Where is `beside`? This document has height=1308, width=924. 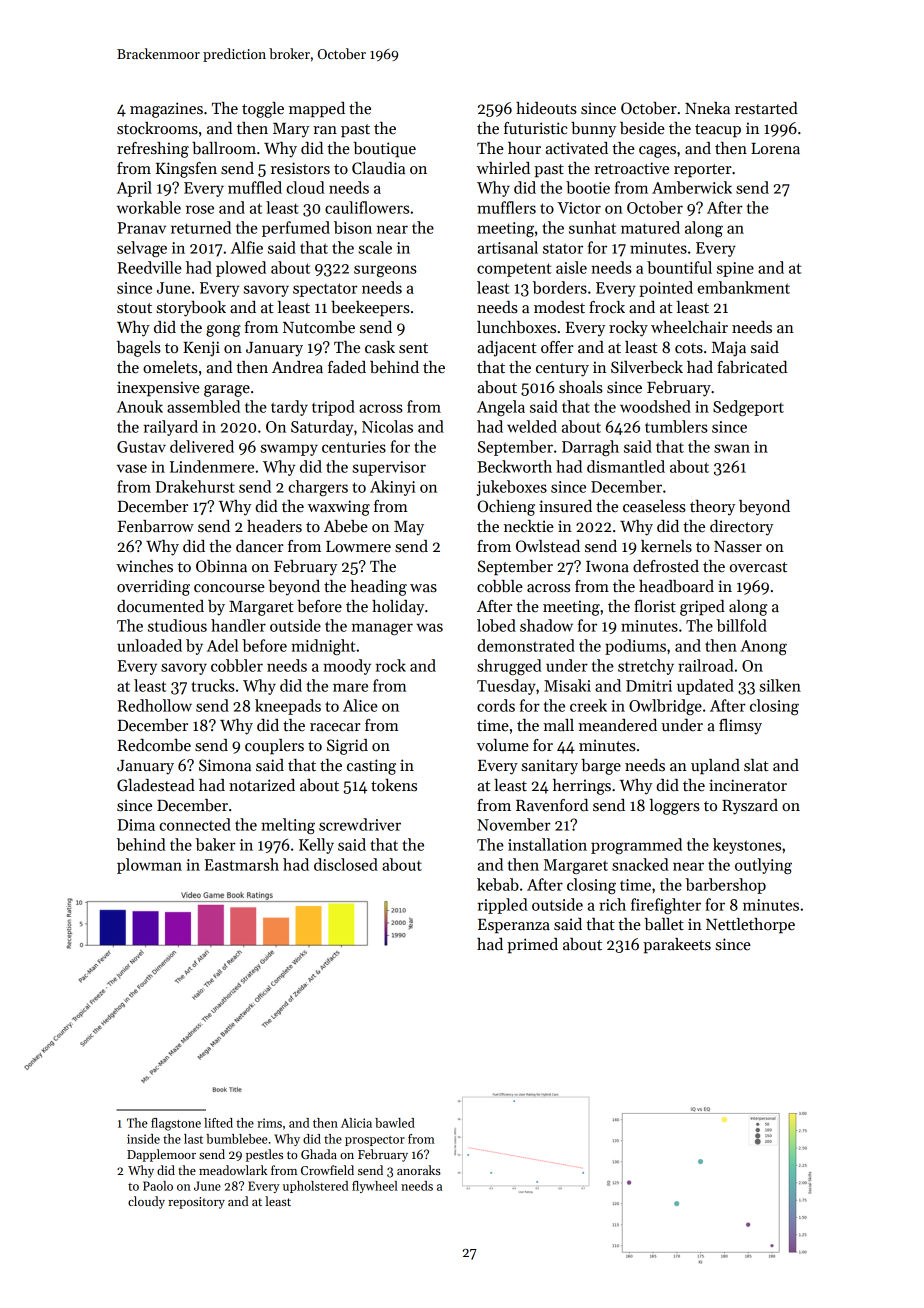
beside is located at coordinates (642, 128).
